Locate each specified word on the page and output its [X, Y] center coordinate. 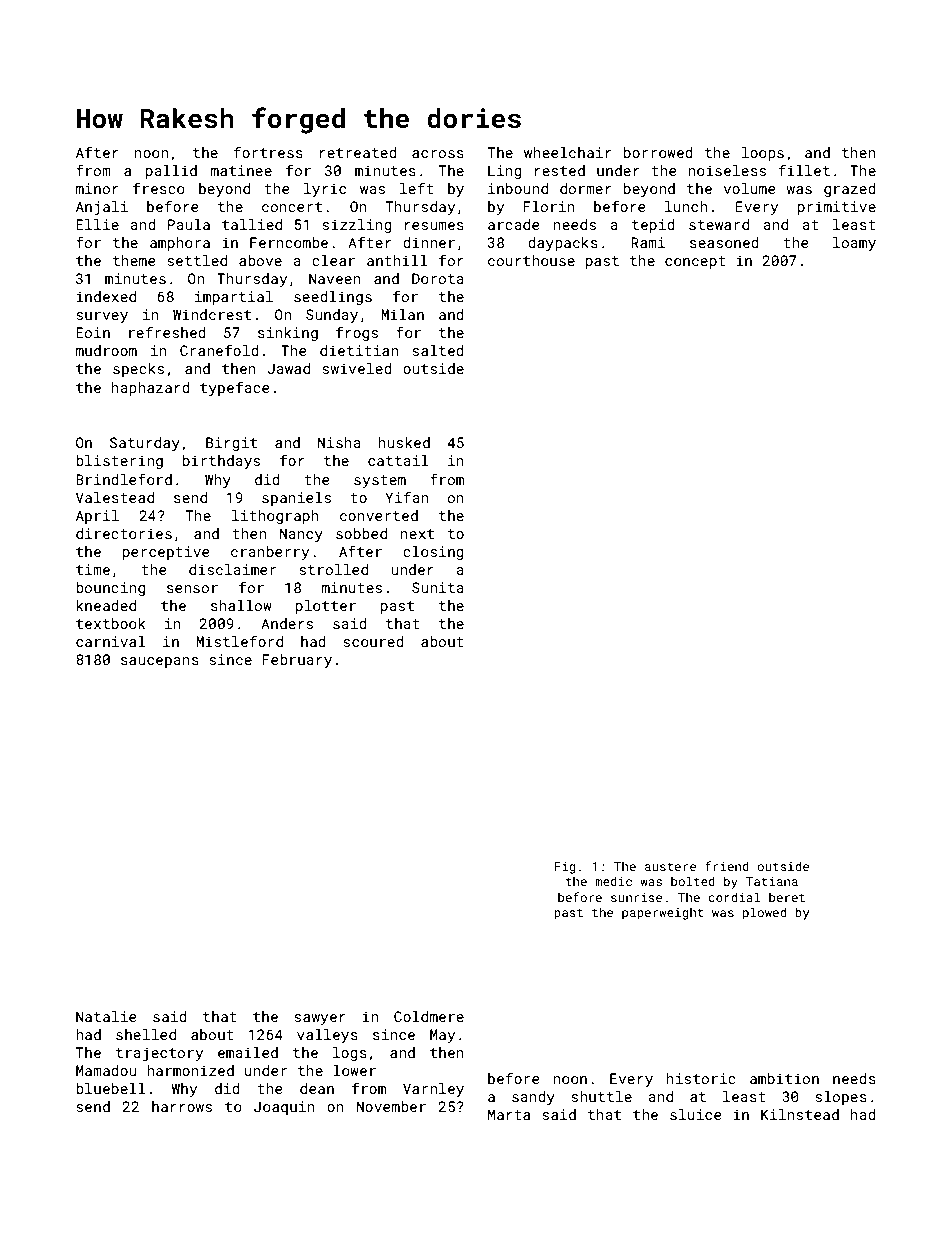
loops [763, 154]
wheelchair [568, 152]
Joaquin [284, 1108]
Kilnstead [800, 1114]
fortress [268, 152]
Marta [509, 1114]
